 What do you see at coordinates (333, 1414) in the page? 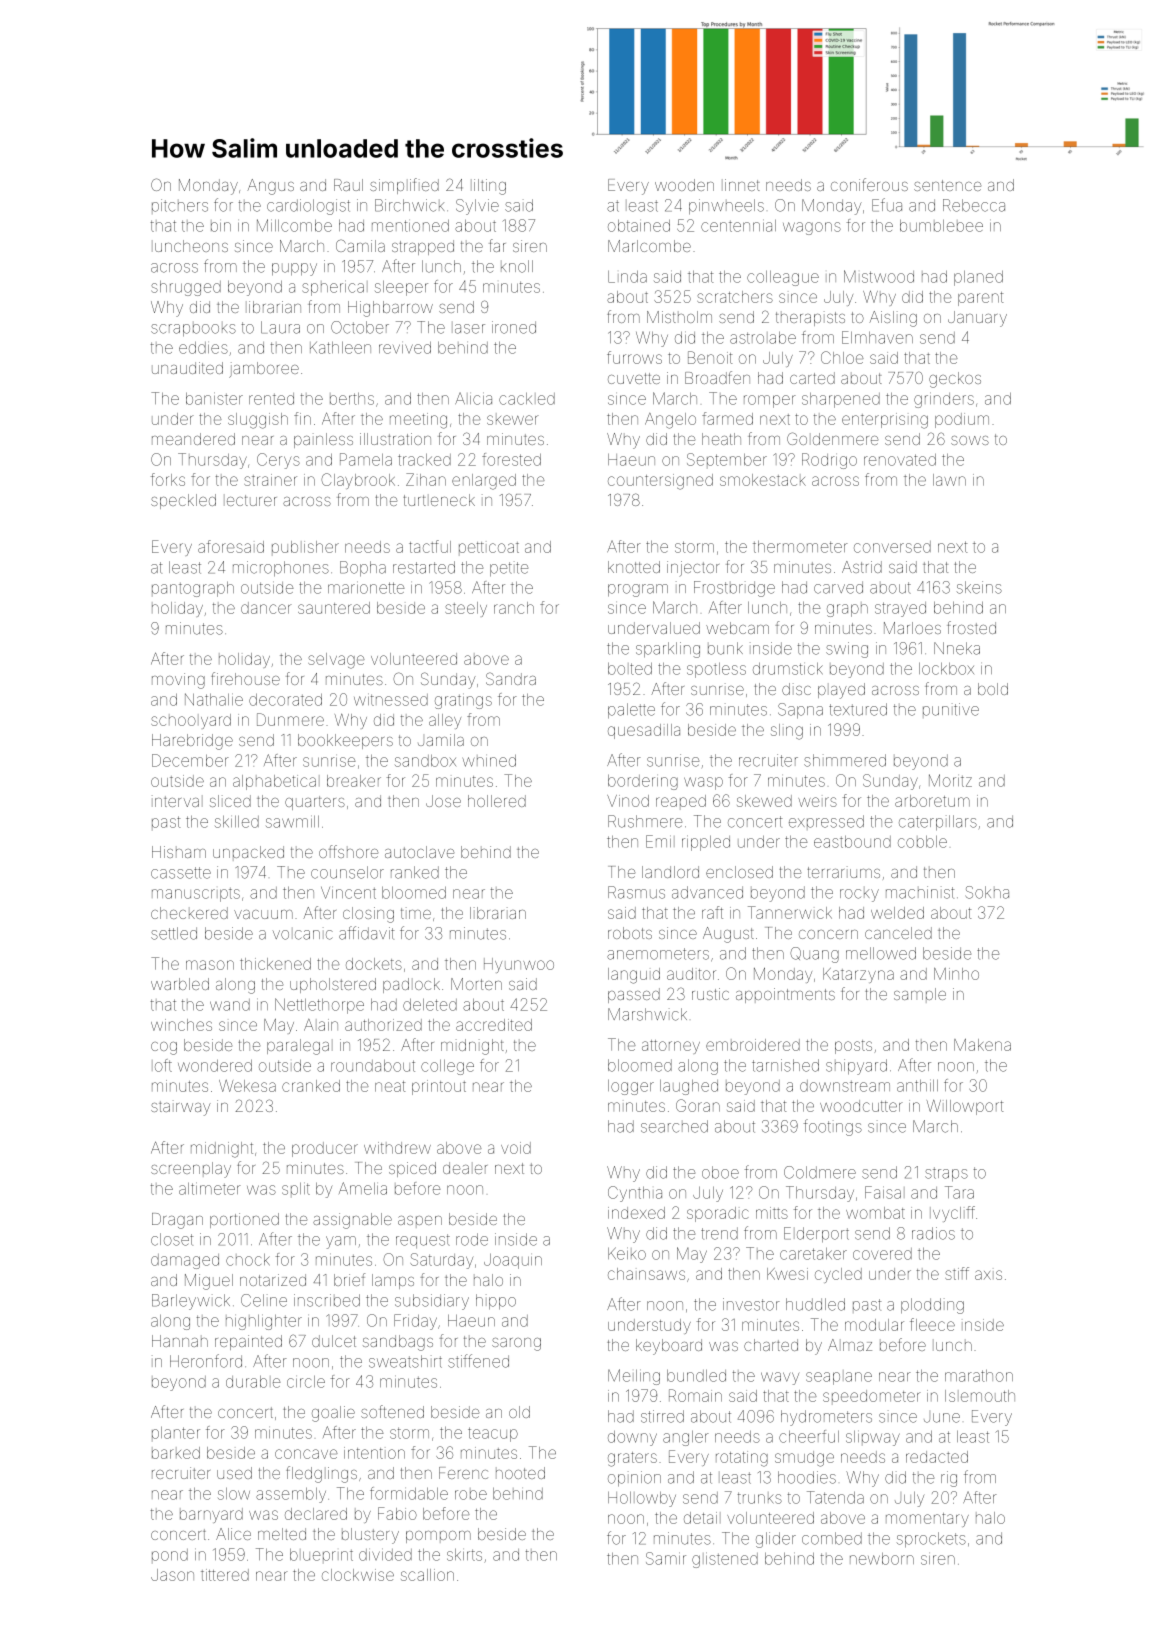
I see `goalie` at bounding box center [333, 1414].
